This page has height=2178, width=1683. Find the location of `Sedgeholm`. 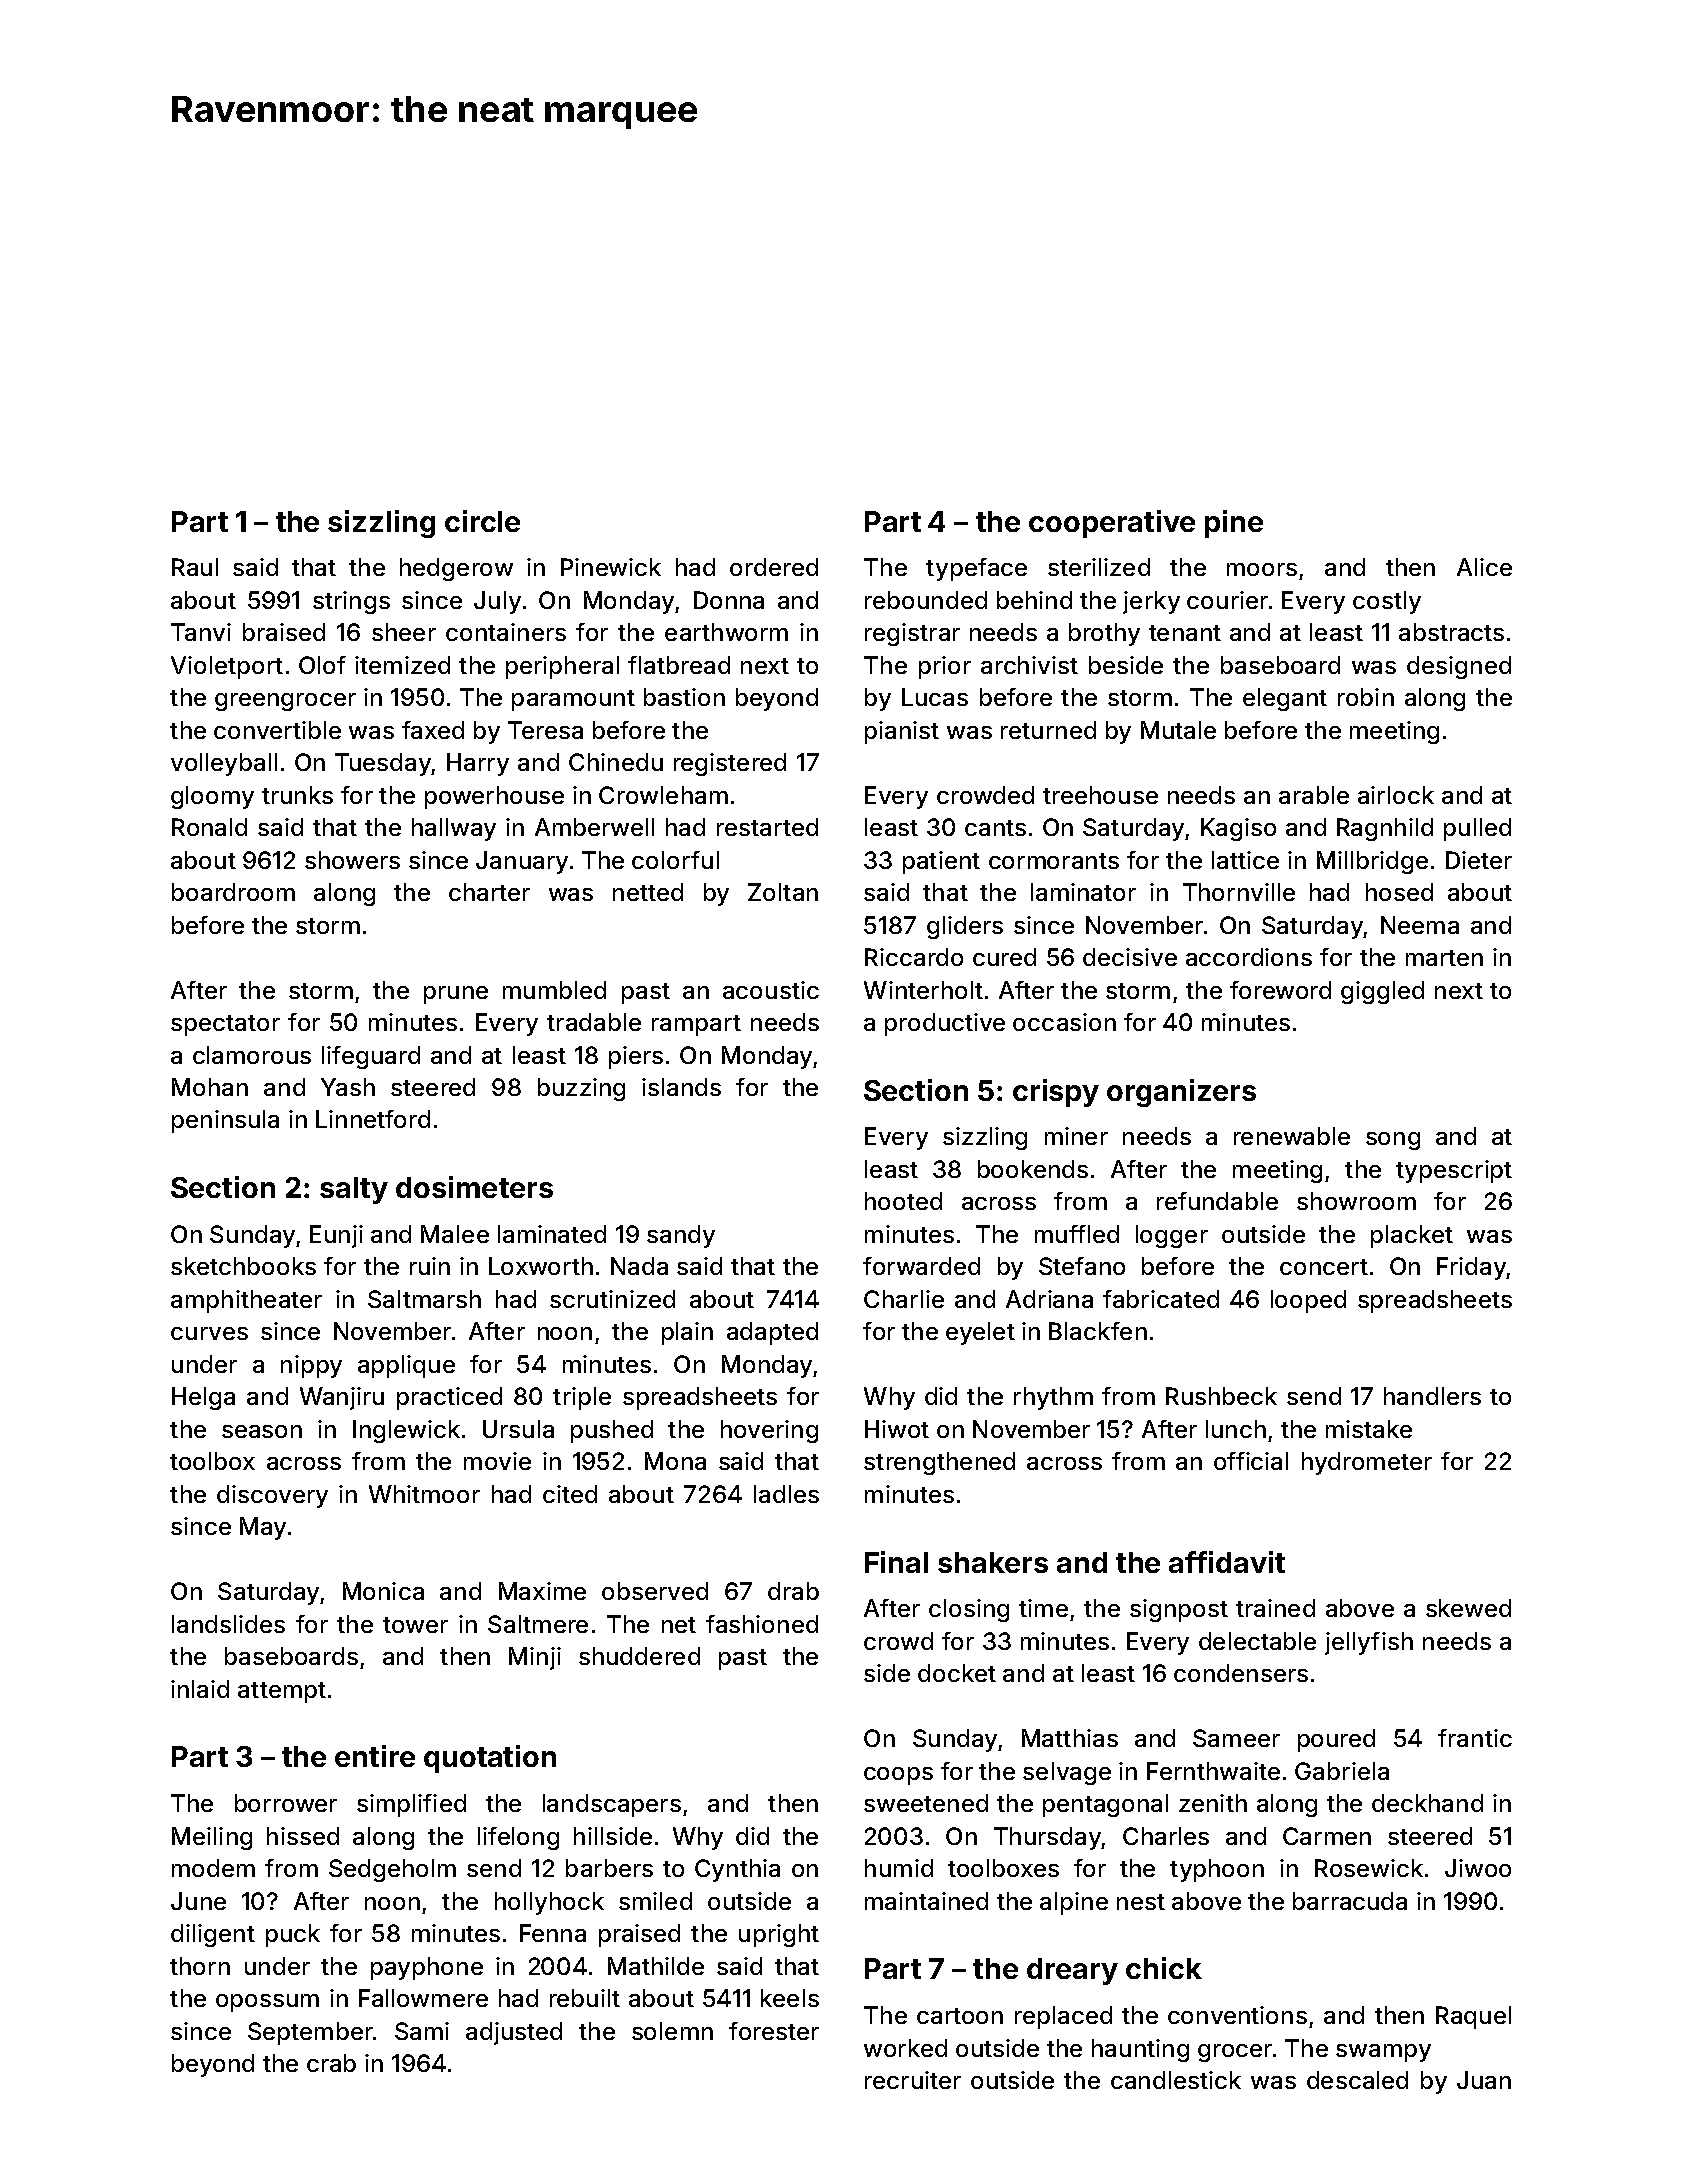

Sedgeholm is located at coordinates (392, 1870).
